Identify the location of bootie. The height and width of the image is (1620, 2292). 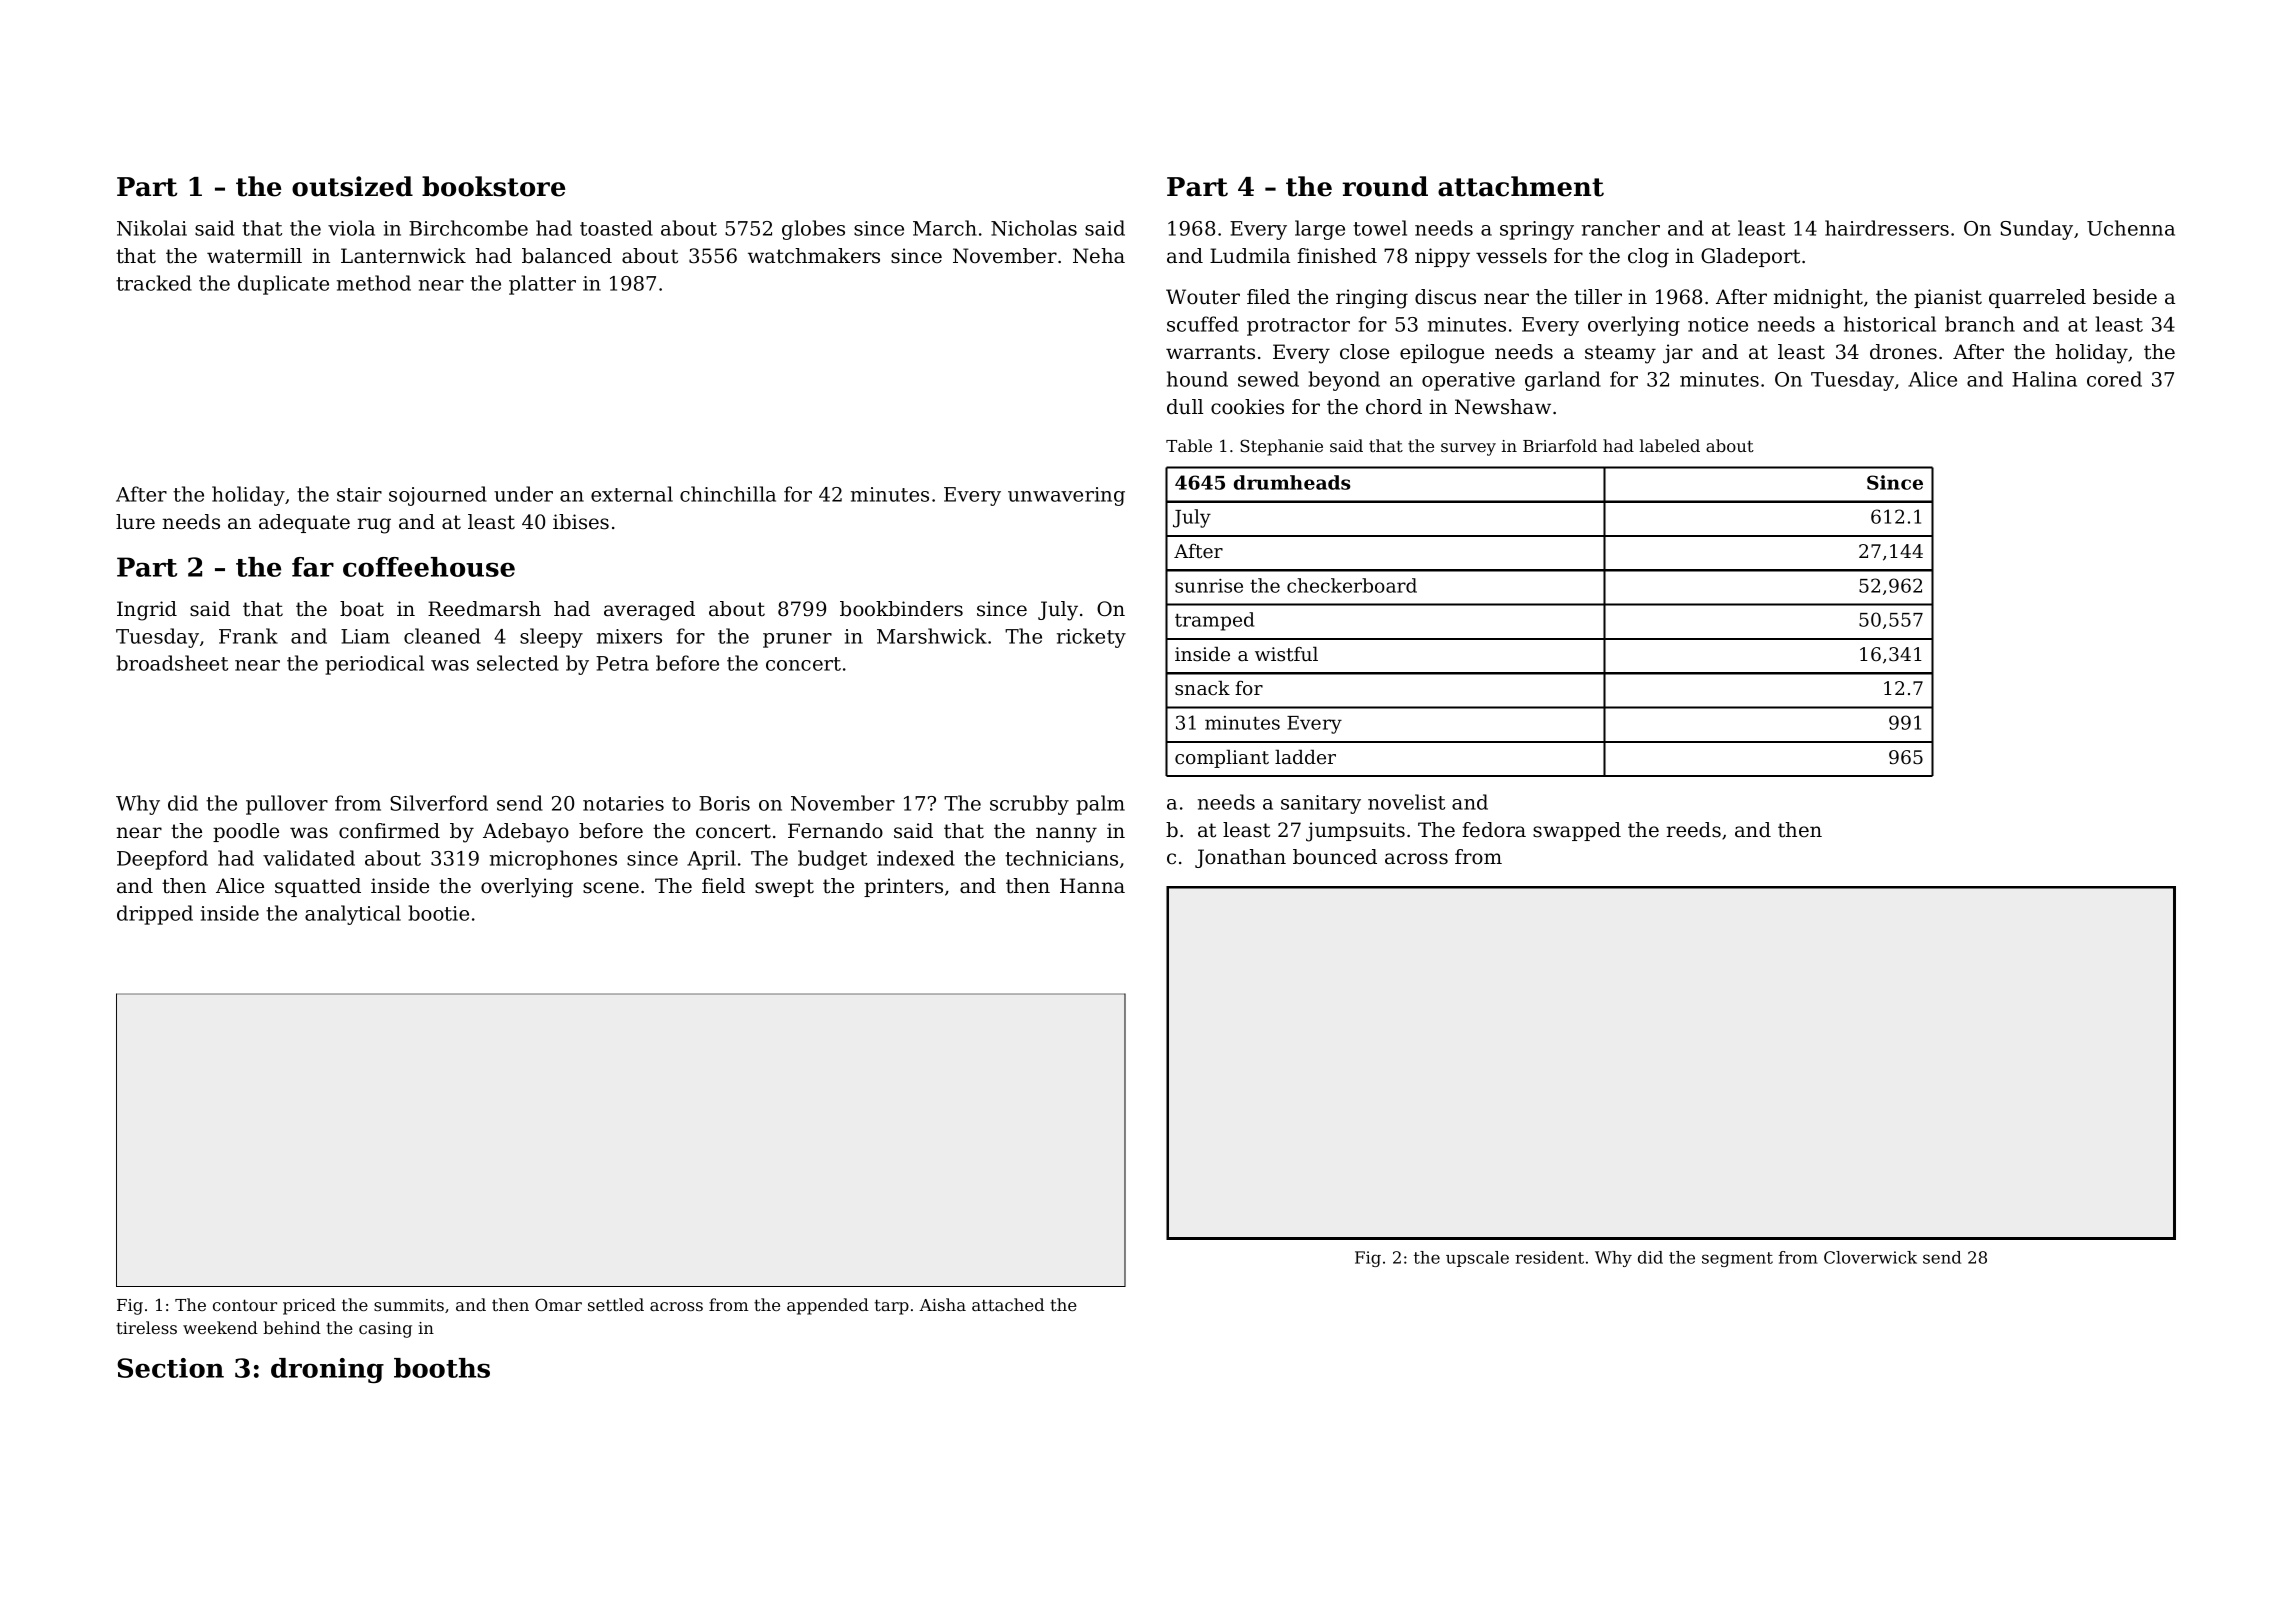
(439, 913).
